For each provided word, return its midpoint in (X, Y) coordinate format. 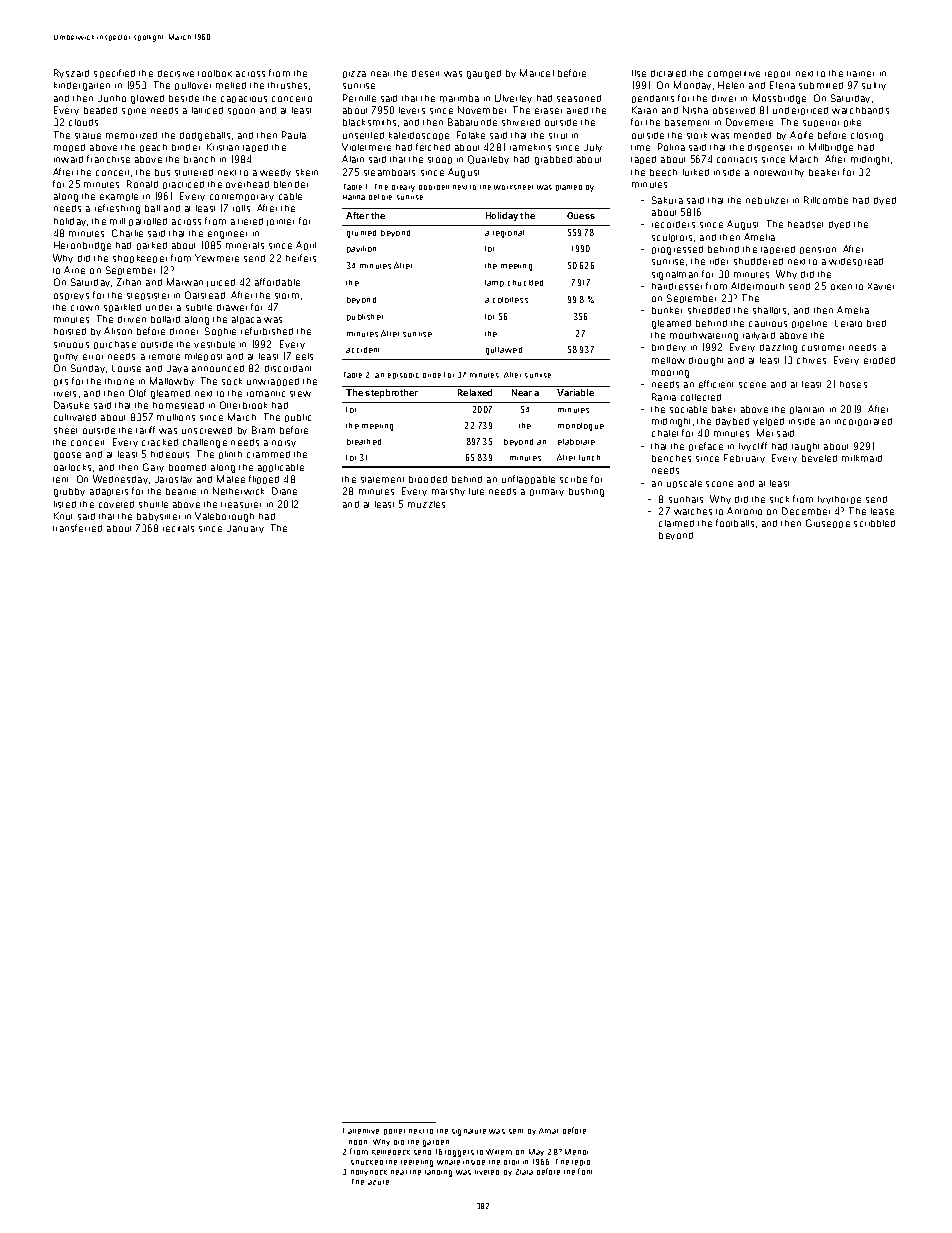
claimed (676, 523)
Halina (354, 197)
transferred (77, 528)
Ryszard (71, 73)
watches (693, 511)
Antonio (744, 511)
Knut (63, 516)
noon (358, 1142)
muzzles (426, 504)
